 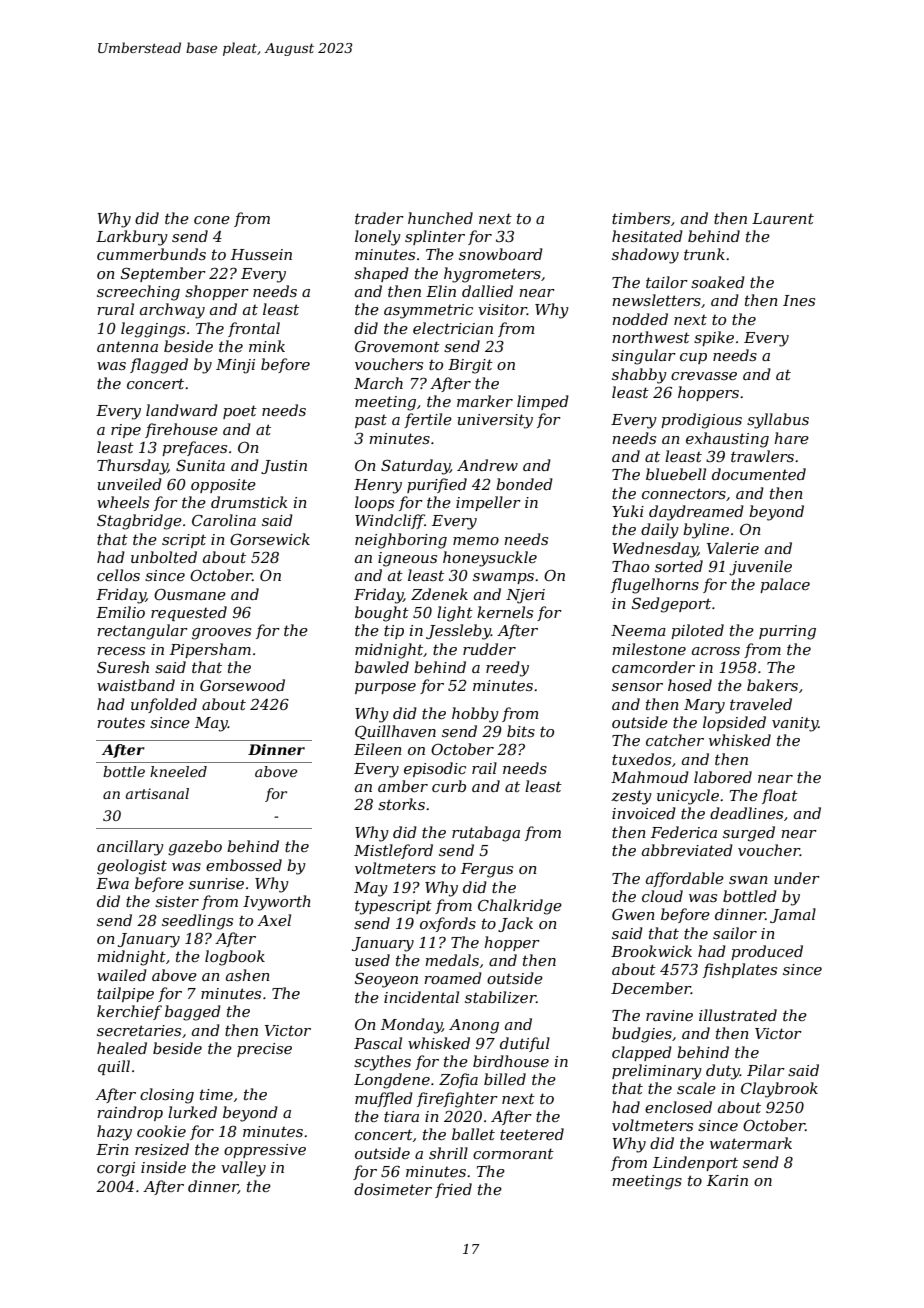 I want to click on Eileen, so click(x=378, y=749).
